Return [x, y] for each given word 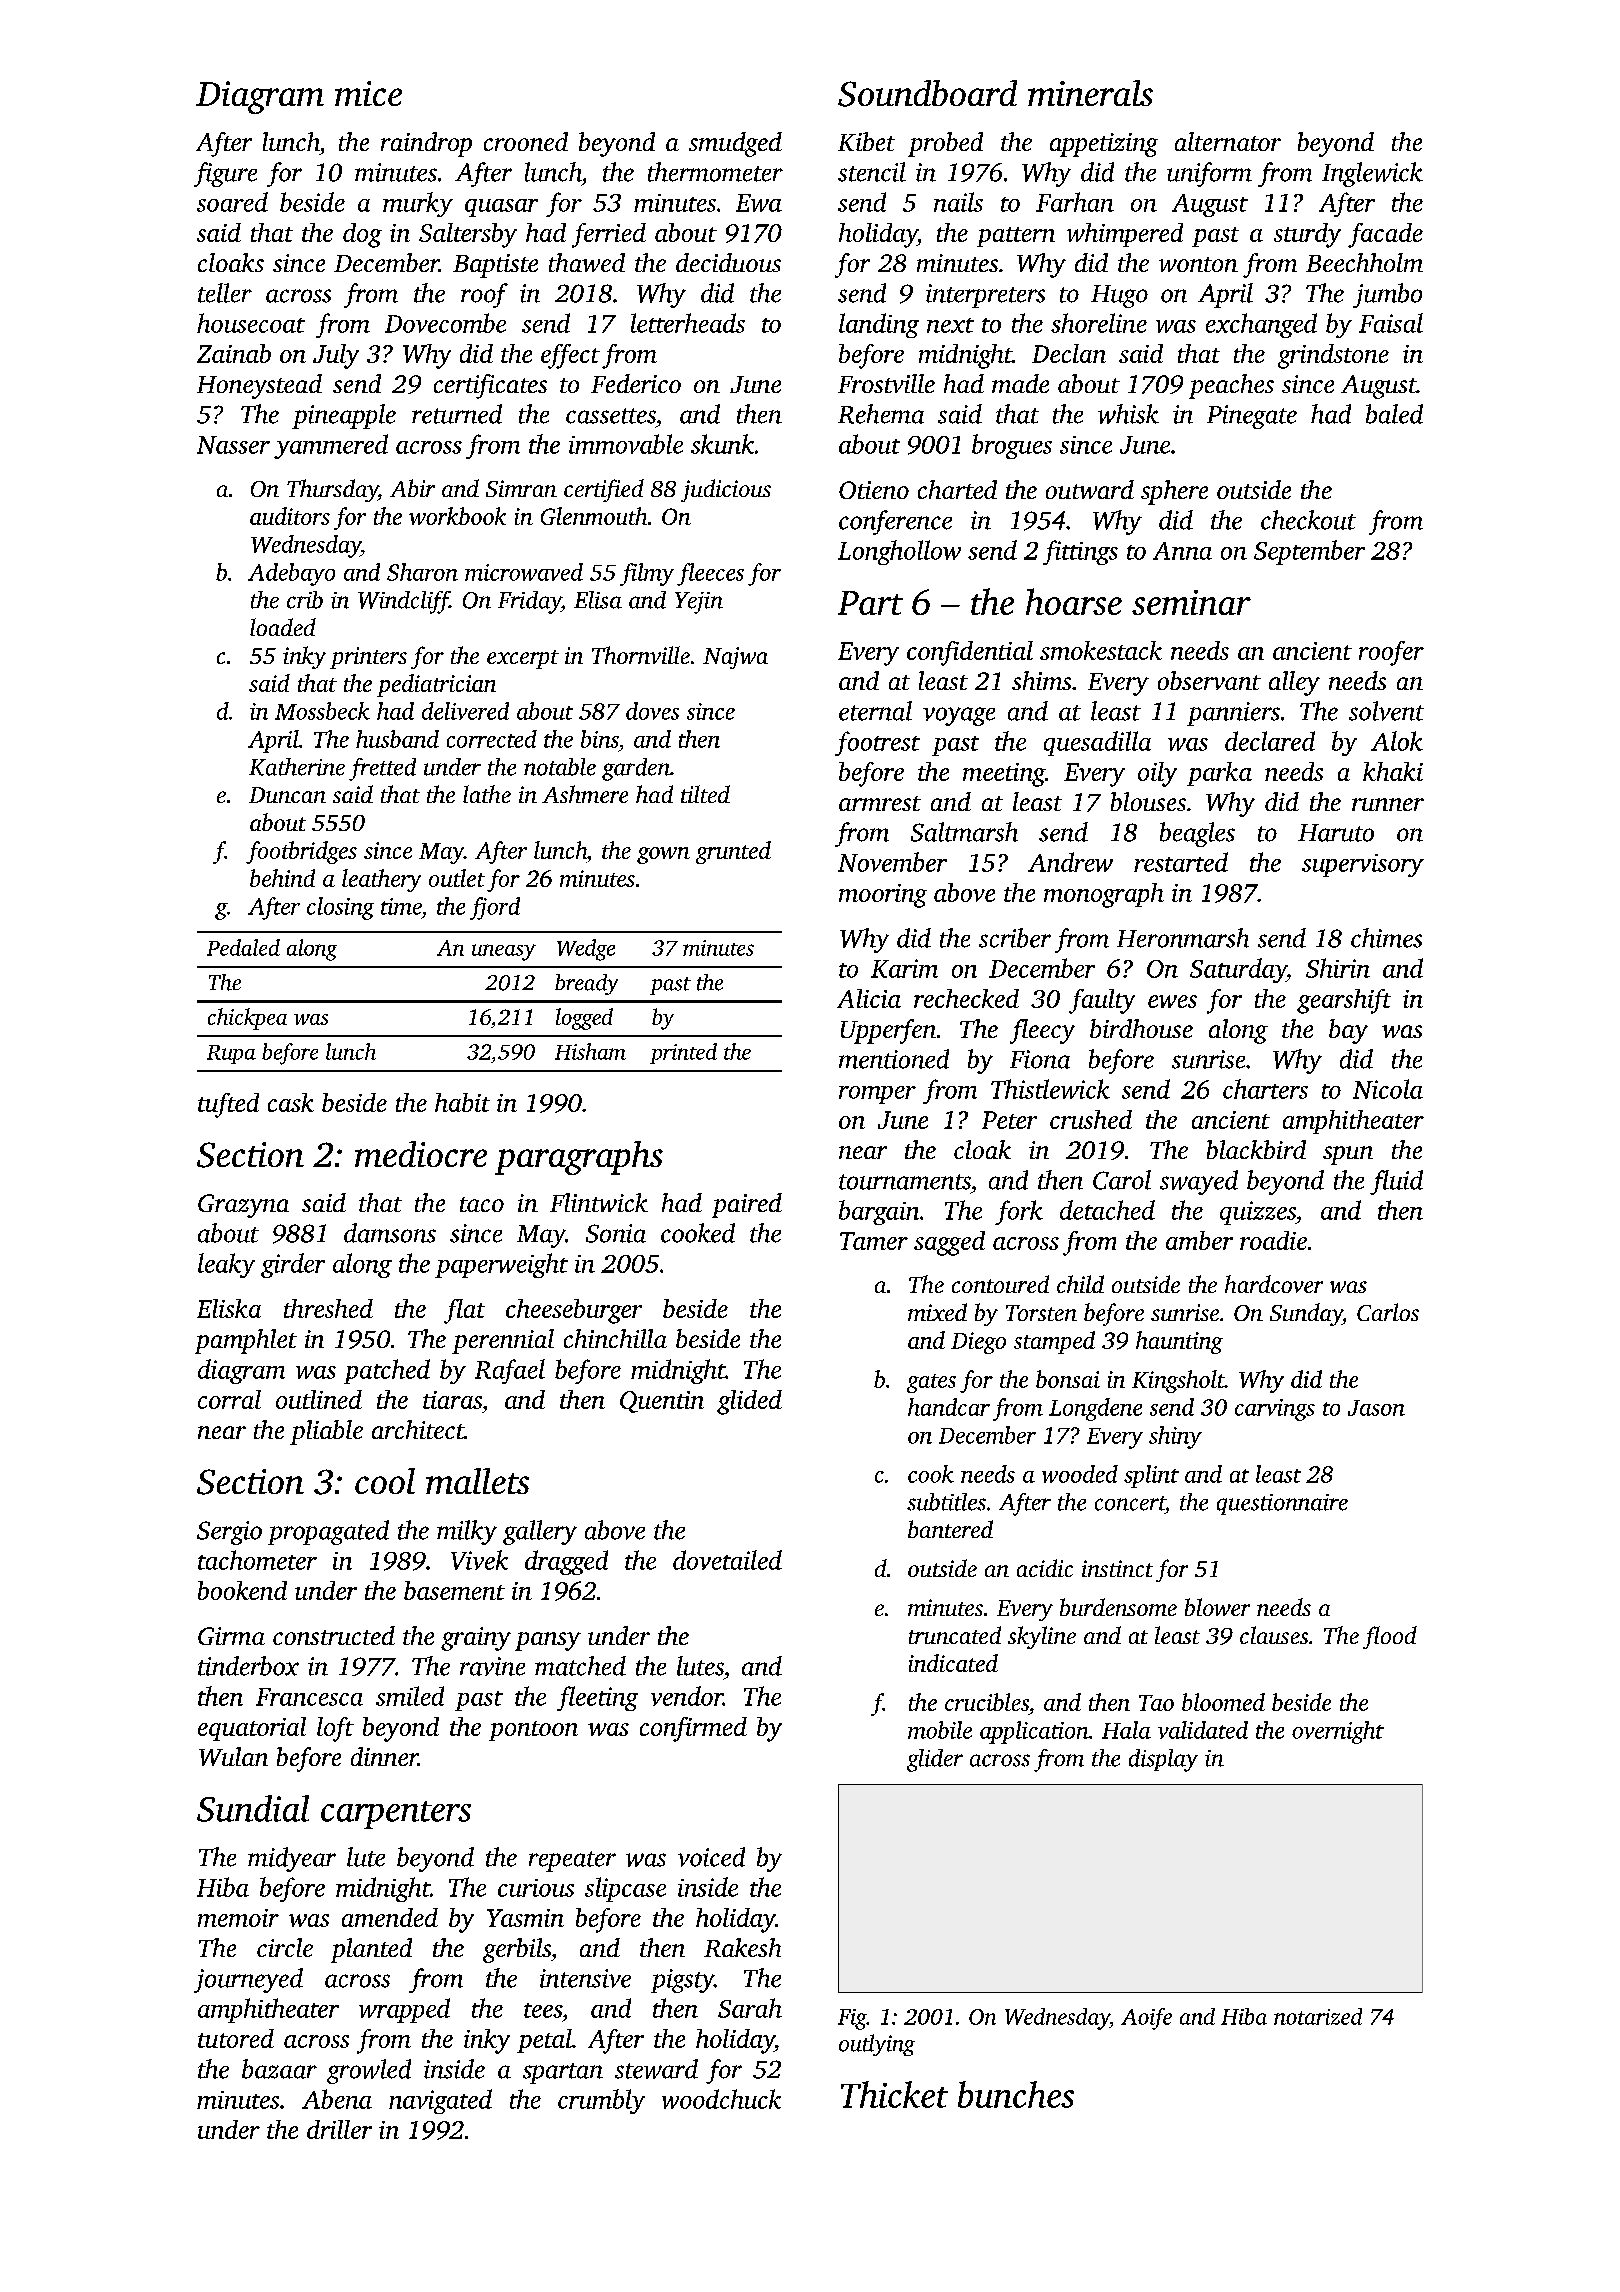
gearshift [1344, 1001]
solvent [1386, 711]
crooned [526, 141]
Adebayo [291, 574]
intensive [585, 1978]
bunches [1016, 2094]
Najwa [735, 658]
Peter [1009, 1120]
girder [293, 1265]
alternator [1228, 141]
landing [879, 325]
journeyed [248, 1980]
